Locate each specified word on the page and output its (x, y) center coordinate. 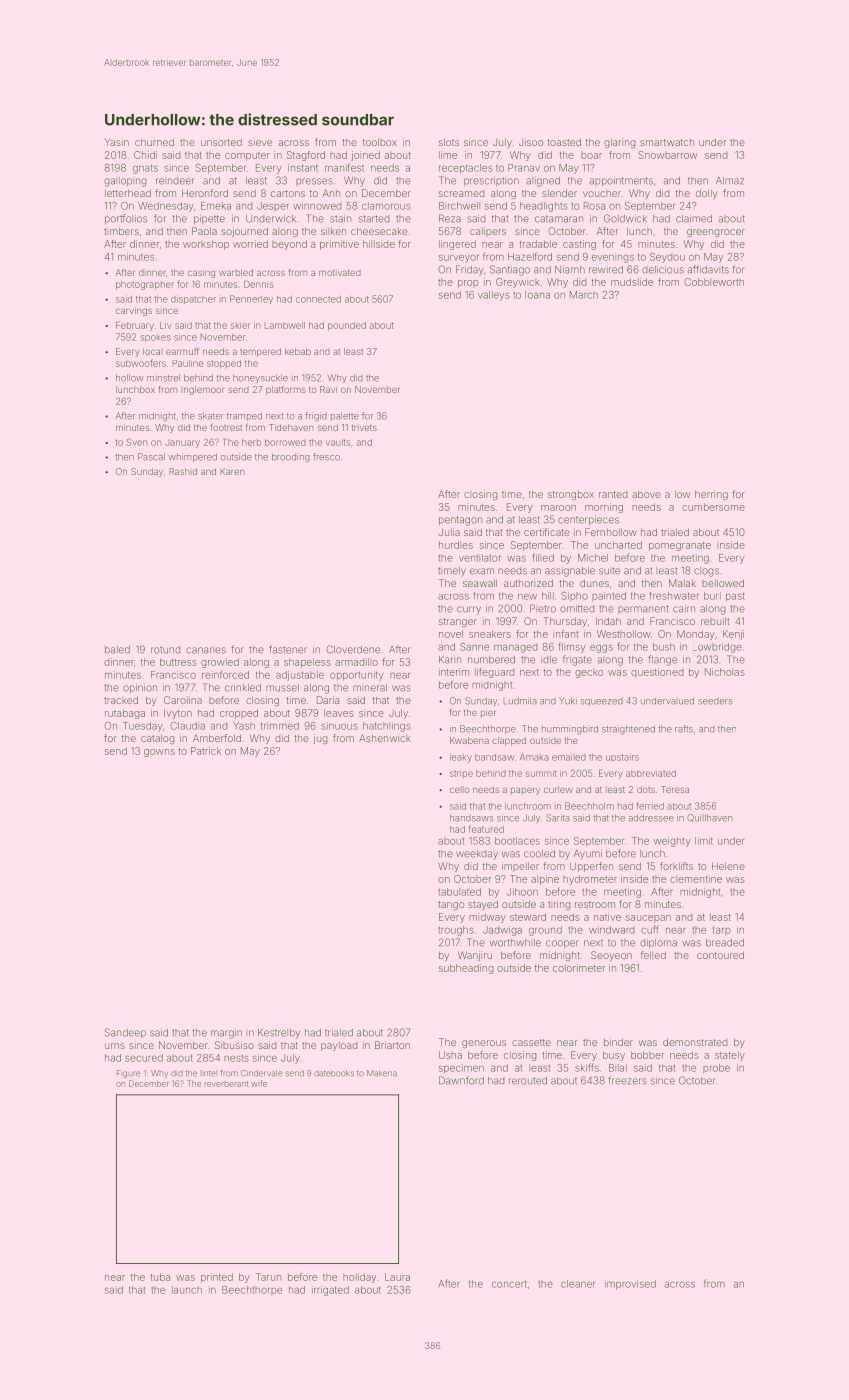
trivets (364, 428)
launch (187, 1290)
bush (664, 647)
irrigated (330, 1291)
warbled (236, 272)
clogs (706, 572)
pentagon (460, 521)
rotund (165, 650)
